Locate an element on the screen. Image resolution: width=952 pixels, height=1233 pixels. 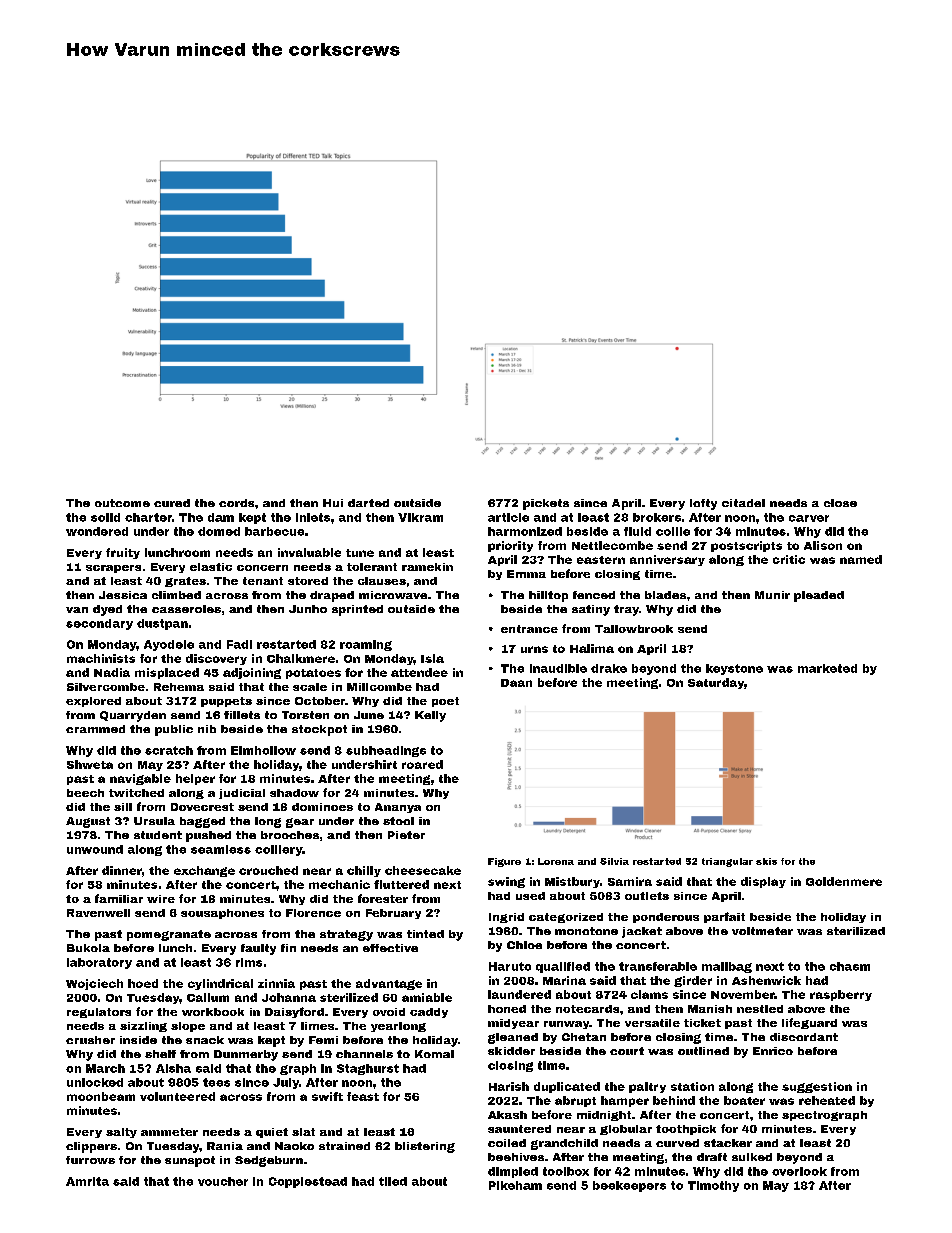
familiar is located at coordinates (119, 898).
